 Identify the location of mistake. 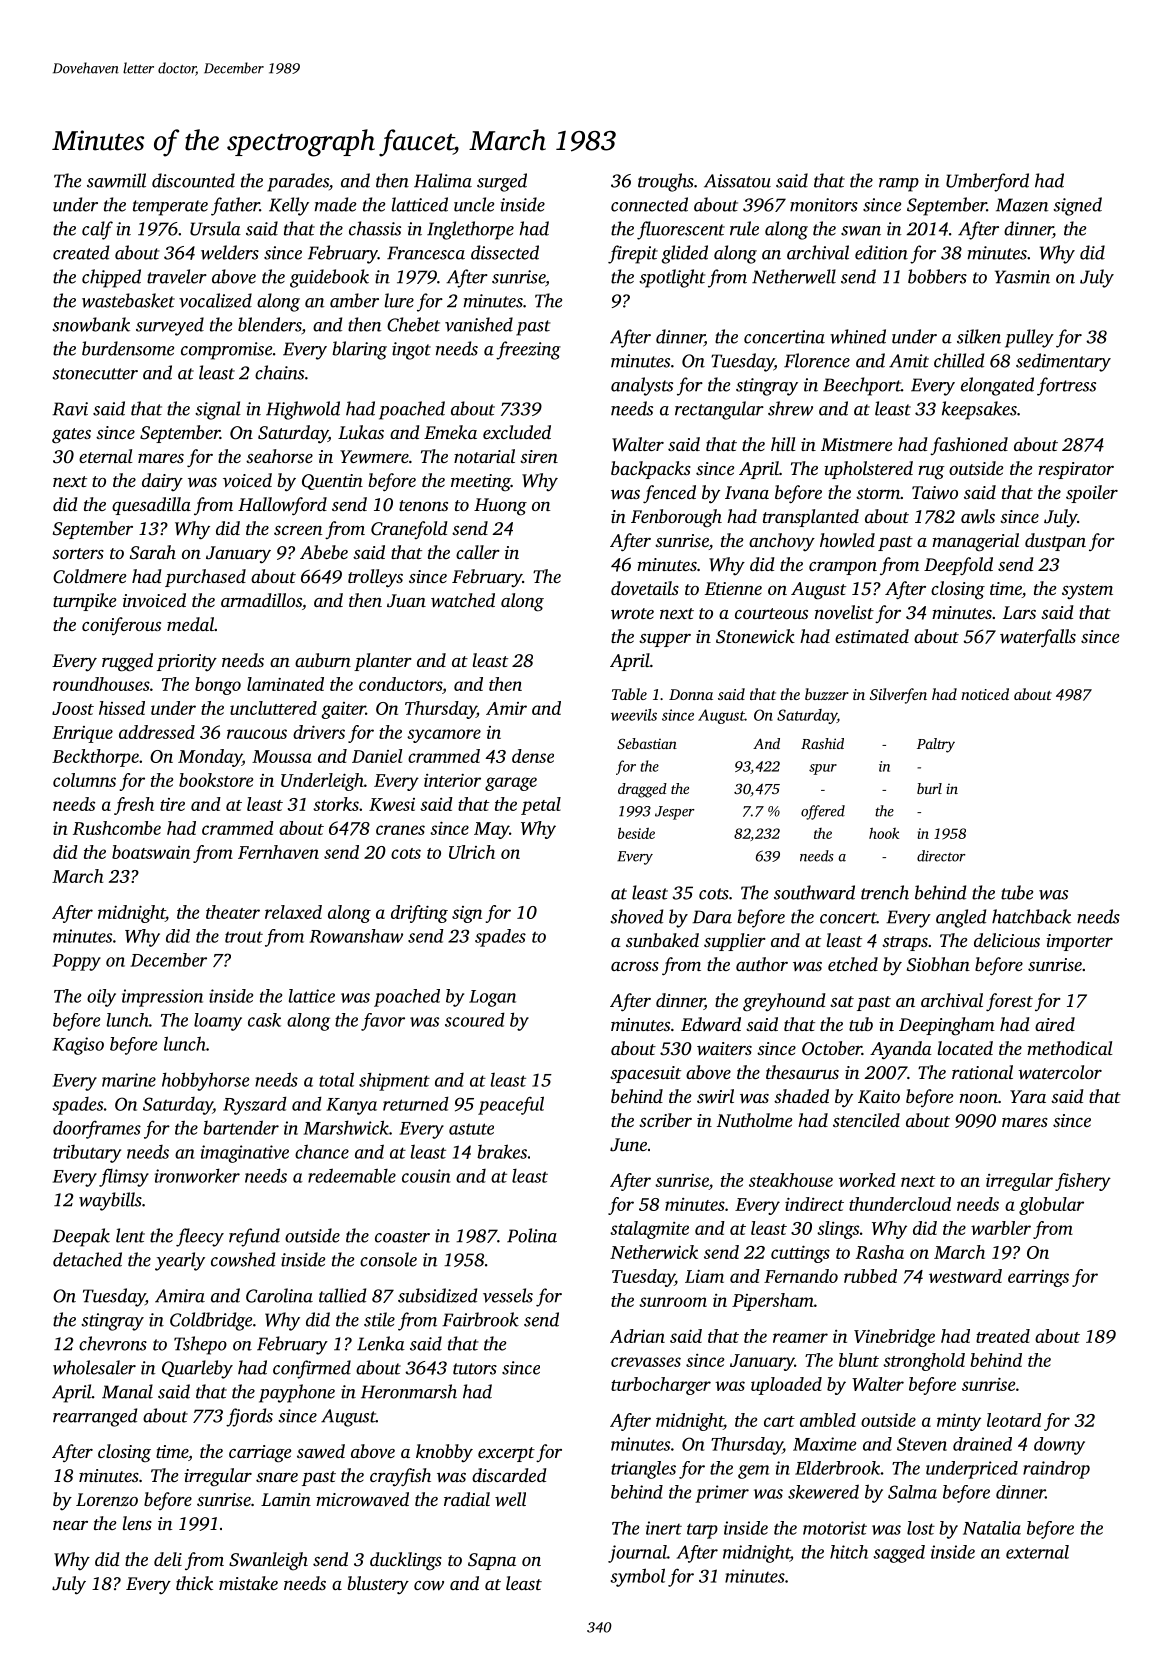
(248, 1583).
